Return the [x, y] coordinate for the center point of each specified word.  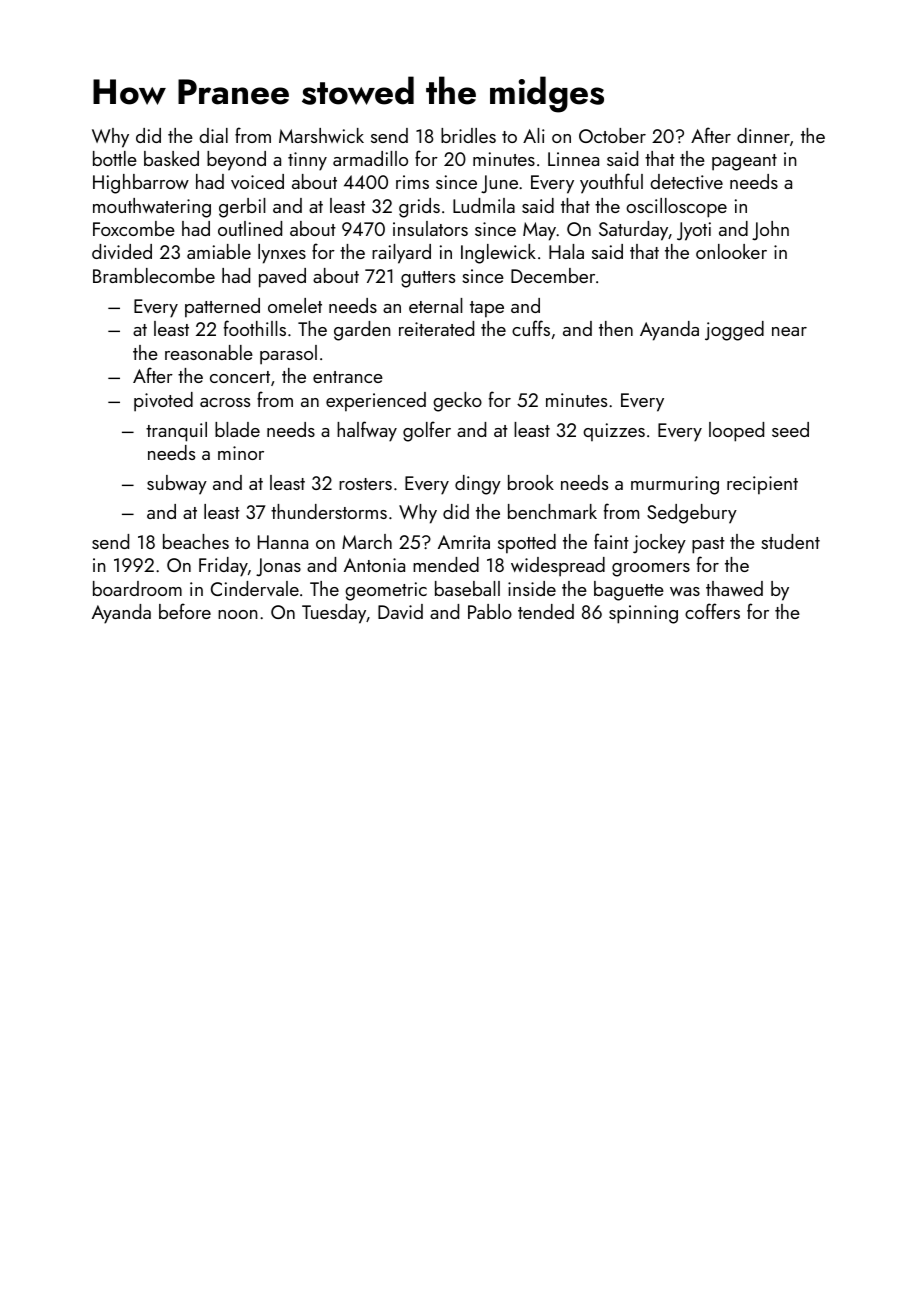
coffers [712, 611]
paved [282, 278]
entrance [348, 377]
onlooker [731, 251]
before [185, 611]
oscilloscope [676, 208]
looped [736, 432]
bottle [115, 158]
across [225, 402]
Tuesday [334, 614]
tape [487, 309]
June [499, 184]
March [367, 541]
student [790, 541]
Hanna [283, 542]
